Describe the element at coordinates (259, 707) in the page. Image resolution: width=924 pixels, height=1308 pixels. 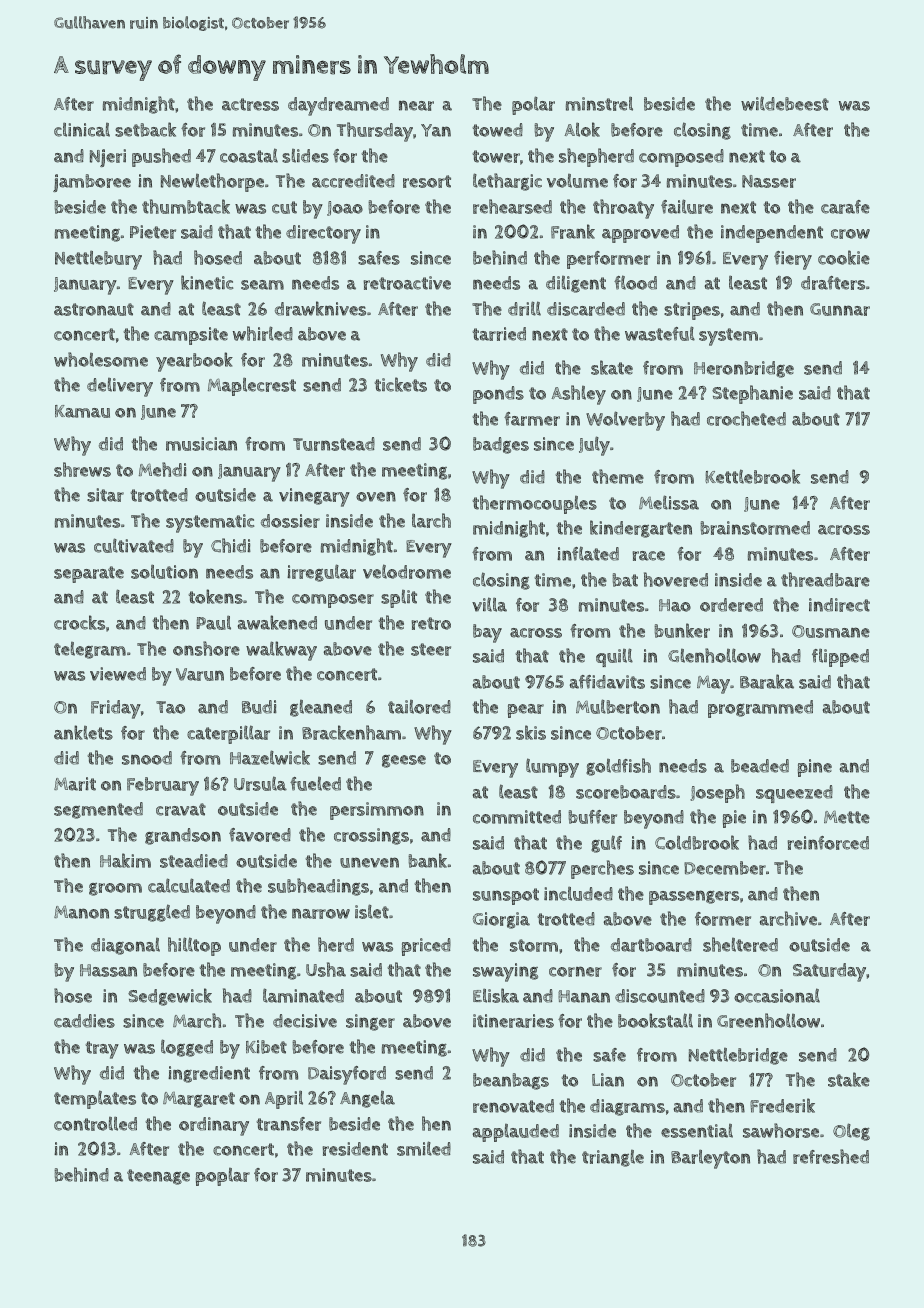
I see `Budi` at that location.
